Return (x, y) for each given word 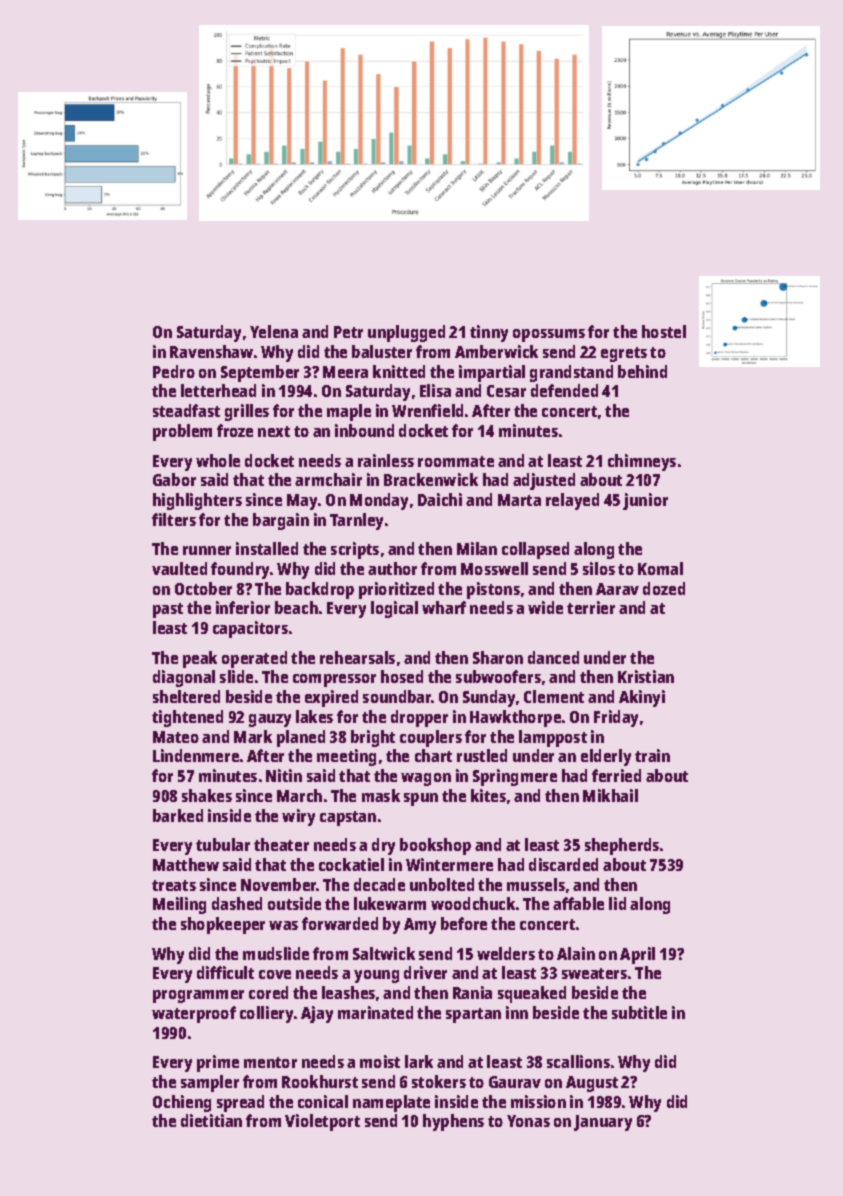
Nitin (284, 775)
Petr (348, 332)
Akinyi (642, 698)
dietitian (211, 1120)
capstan (348, 818)
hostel (664, 331)
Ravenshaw (211, 351)
